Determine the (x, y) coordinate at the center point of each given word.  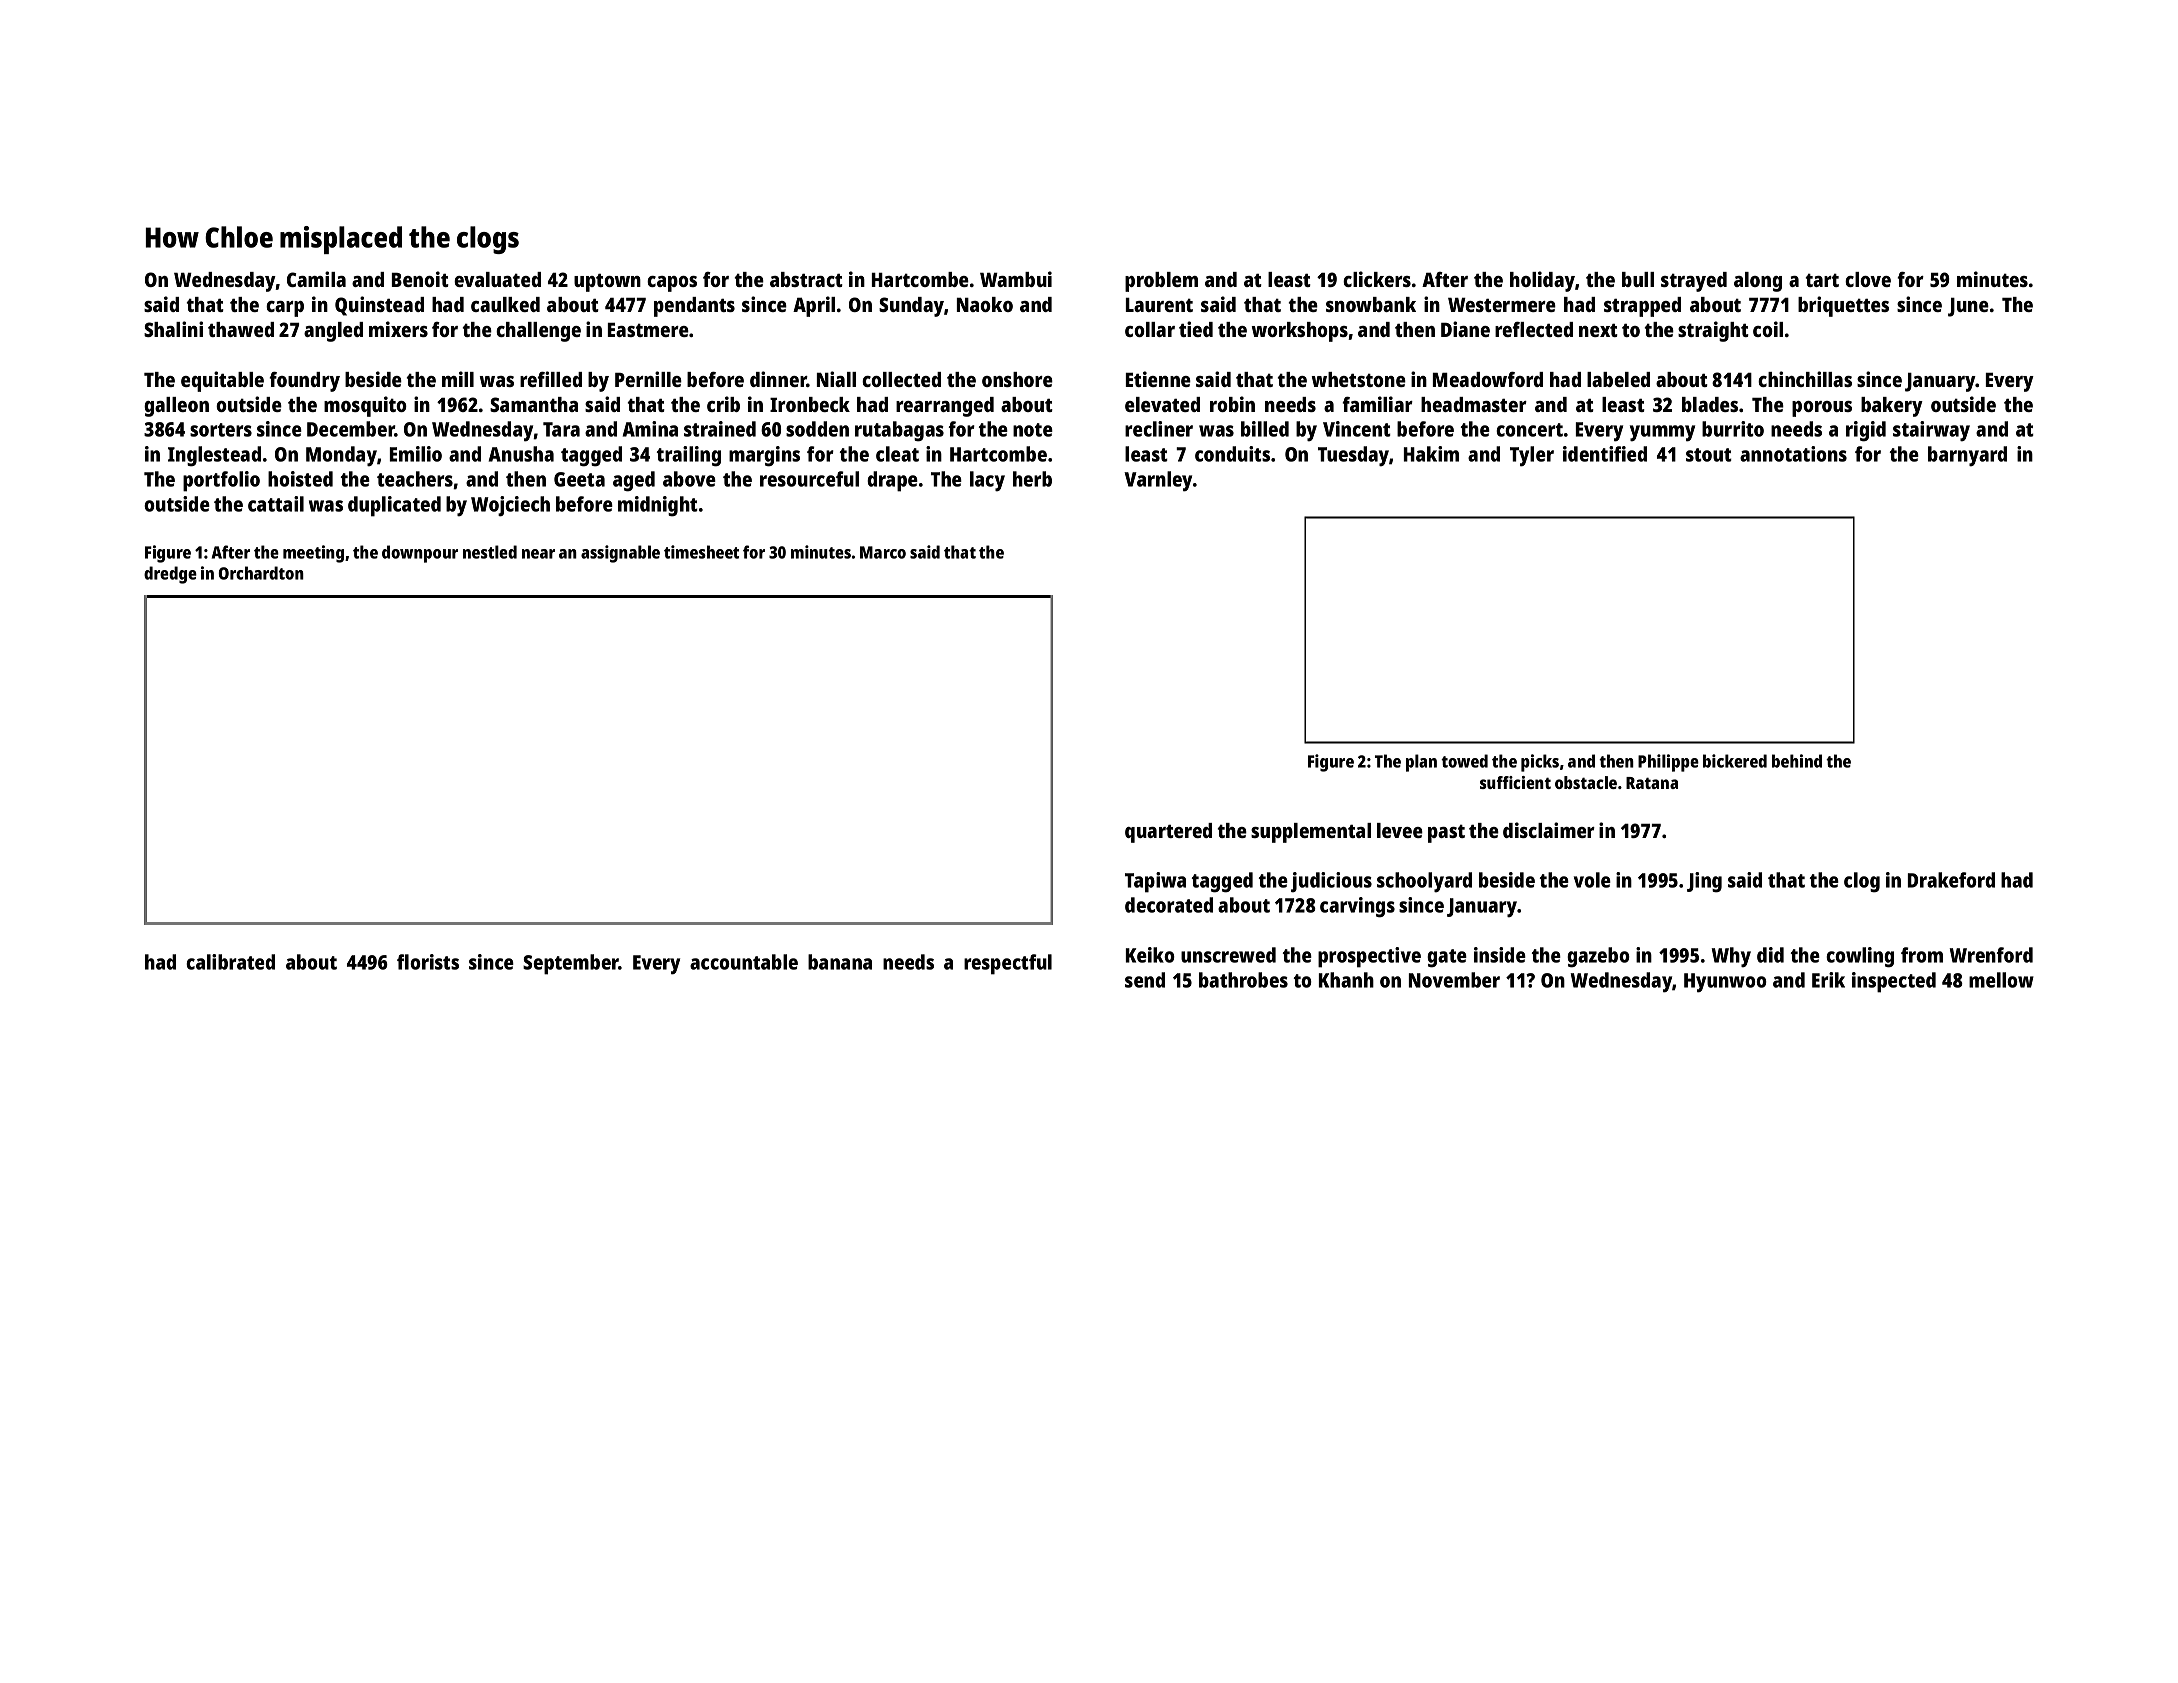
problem (1161, 282)
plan (1421, 763)
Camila (316, 279)
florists (428, 962)
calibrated (230, 962)
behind (1797, 761)
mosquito (365, 406)
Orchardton (261, 573)
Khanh (1346, 980)
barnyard (1967, 456)
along (1758, 282)
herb (1032, 479)
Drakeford (1951, 880)
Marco (883, 552)
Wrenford (1991, 955)
